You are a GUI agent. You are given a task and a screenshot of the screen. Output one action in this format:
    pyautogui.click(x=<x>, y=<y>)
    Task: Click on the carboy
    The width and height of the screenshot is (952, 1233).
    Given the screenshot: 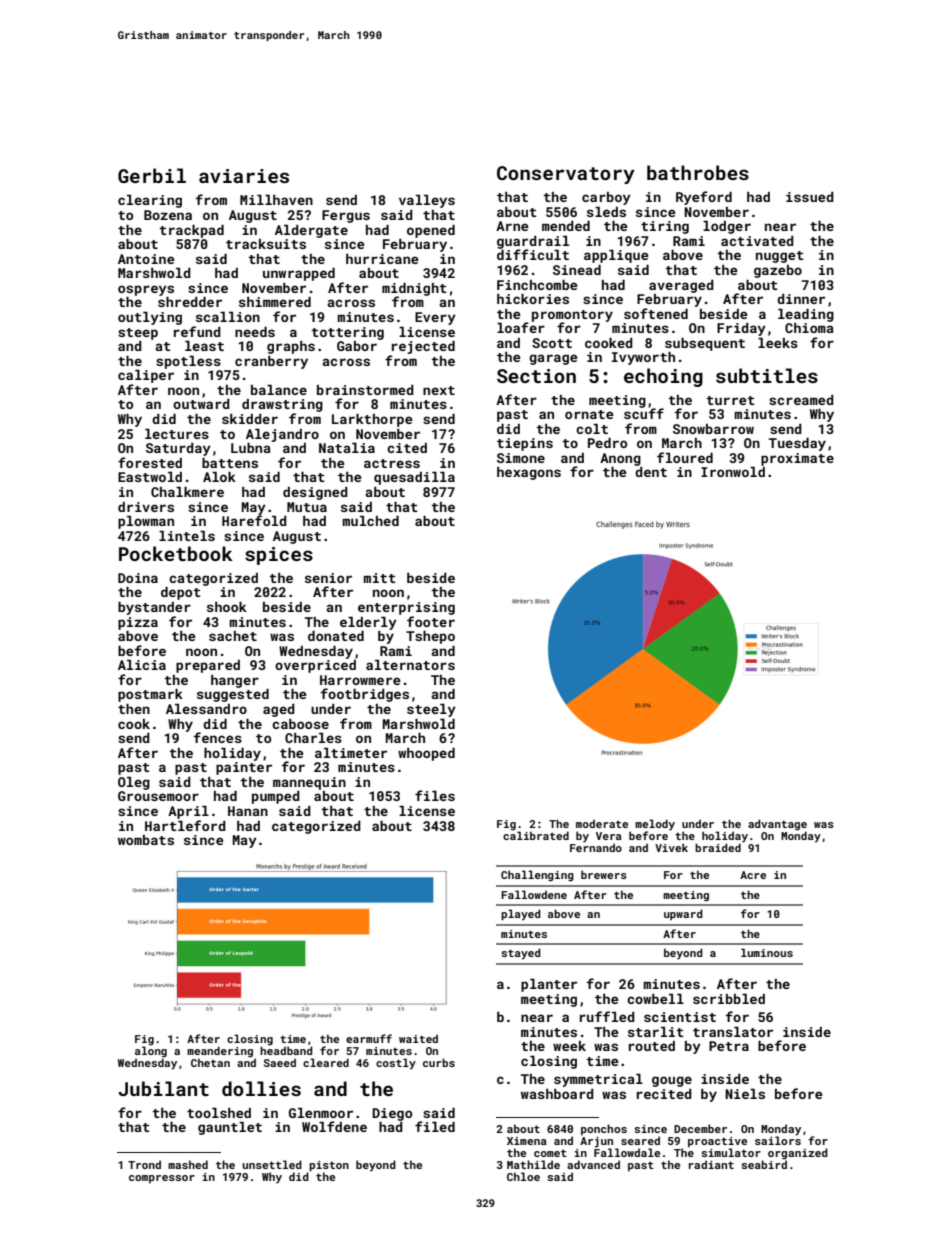 What is the action you would take?
    pyautogui.click(x=606, y=198)
